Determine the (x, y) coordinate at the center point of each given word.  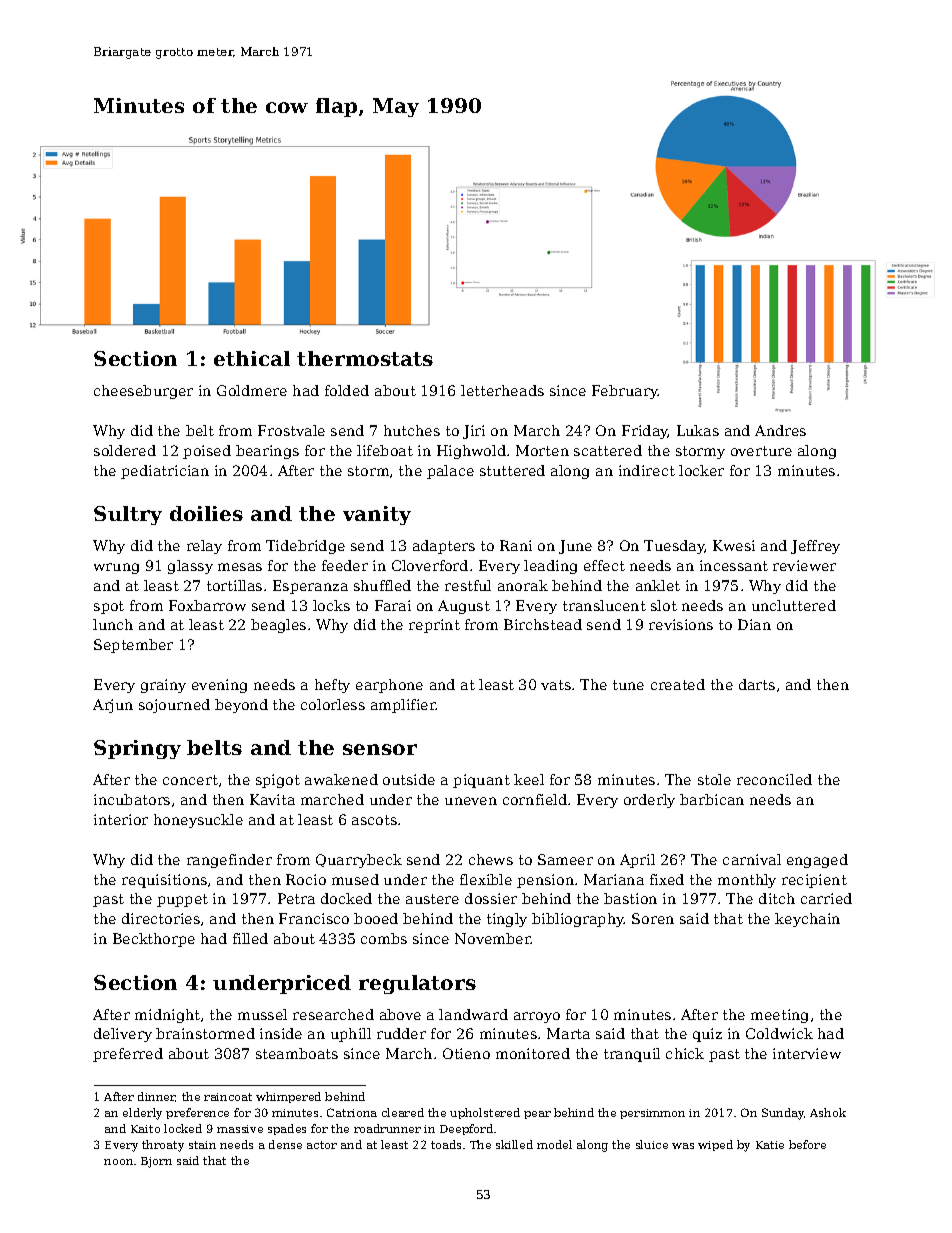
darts (757, 684)
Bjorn (156, 1162)
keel (529, 779)
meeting (779, 1016)
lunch (113, 624)
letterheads (502, 390)
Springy (137, 749)
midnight (167, 1016)
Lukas (698, 430)
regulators (417, 984)
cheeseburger (143, 392)
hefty (332, 686)
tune (628, 685)
